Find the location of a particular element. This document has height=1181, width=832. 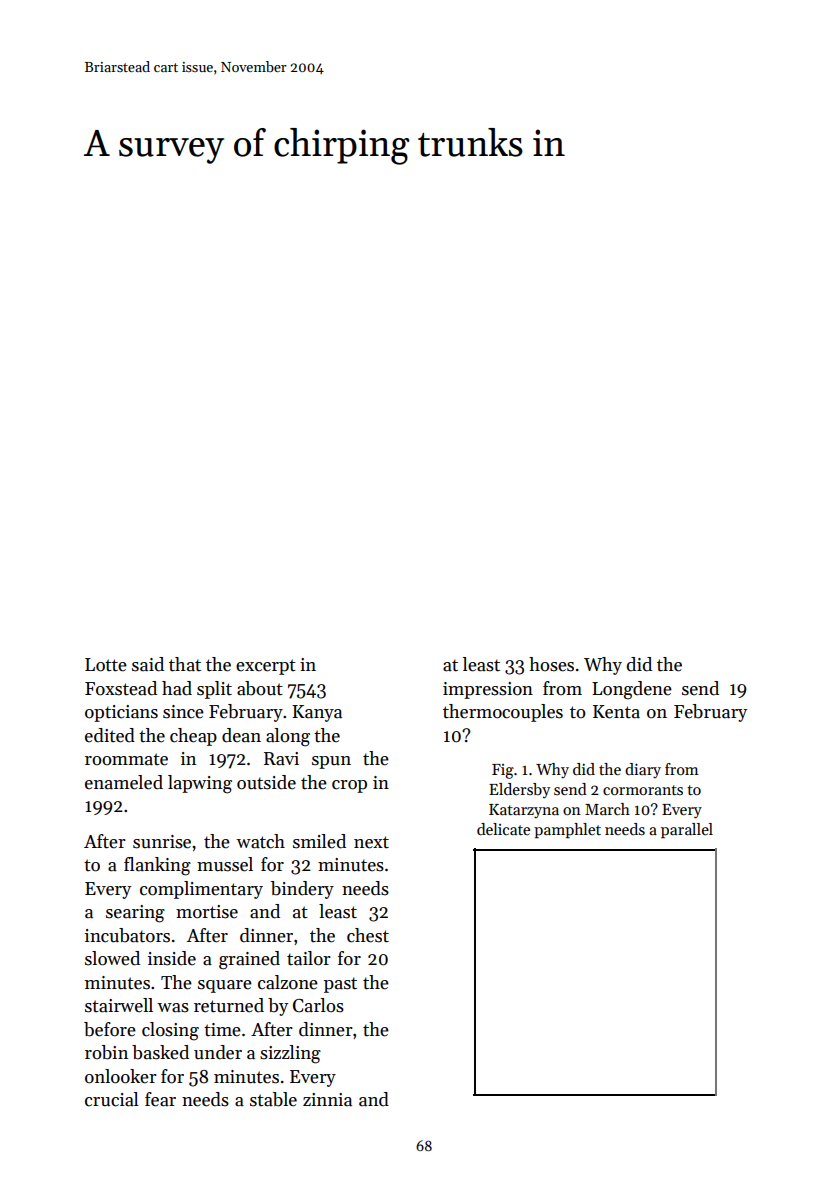

chest is located at coordinates (368, 935).
